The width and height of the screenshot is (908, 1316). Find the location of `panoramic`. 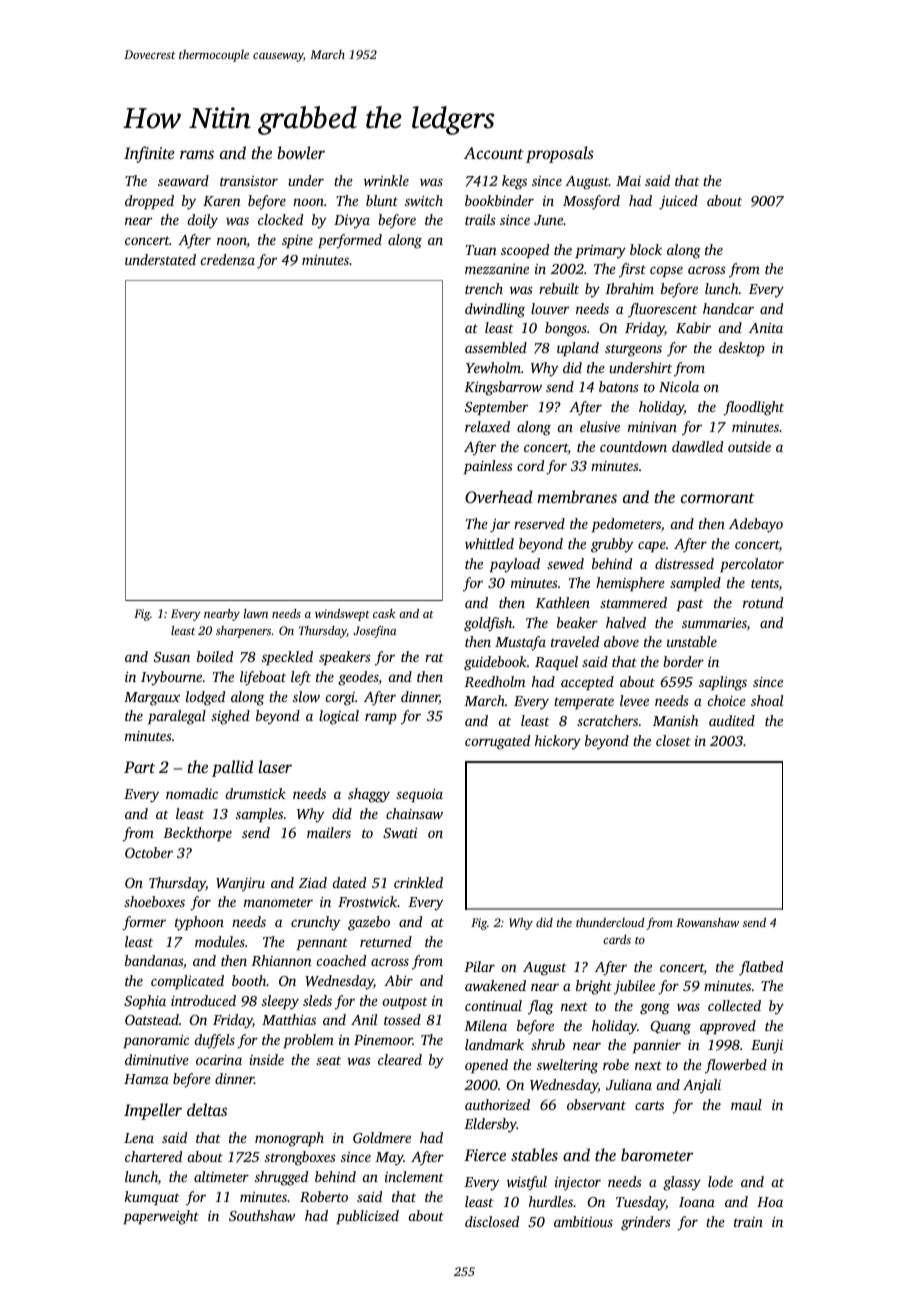

panoramic is located at coordinates (156, 1041).
